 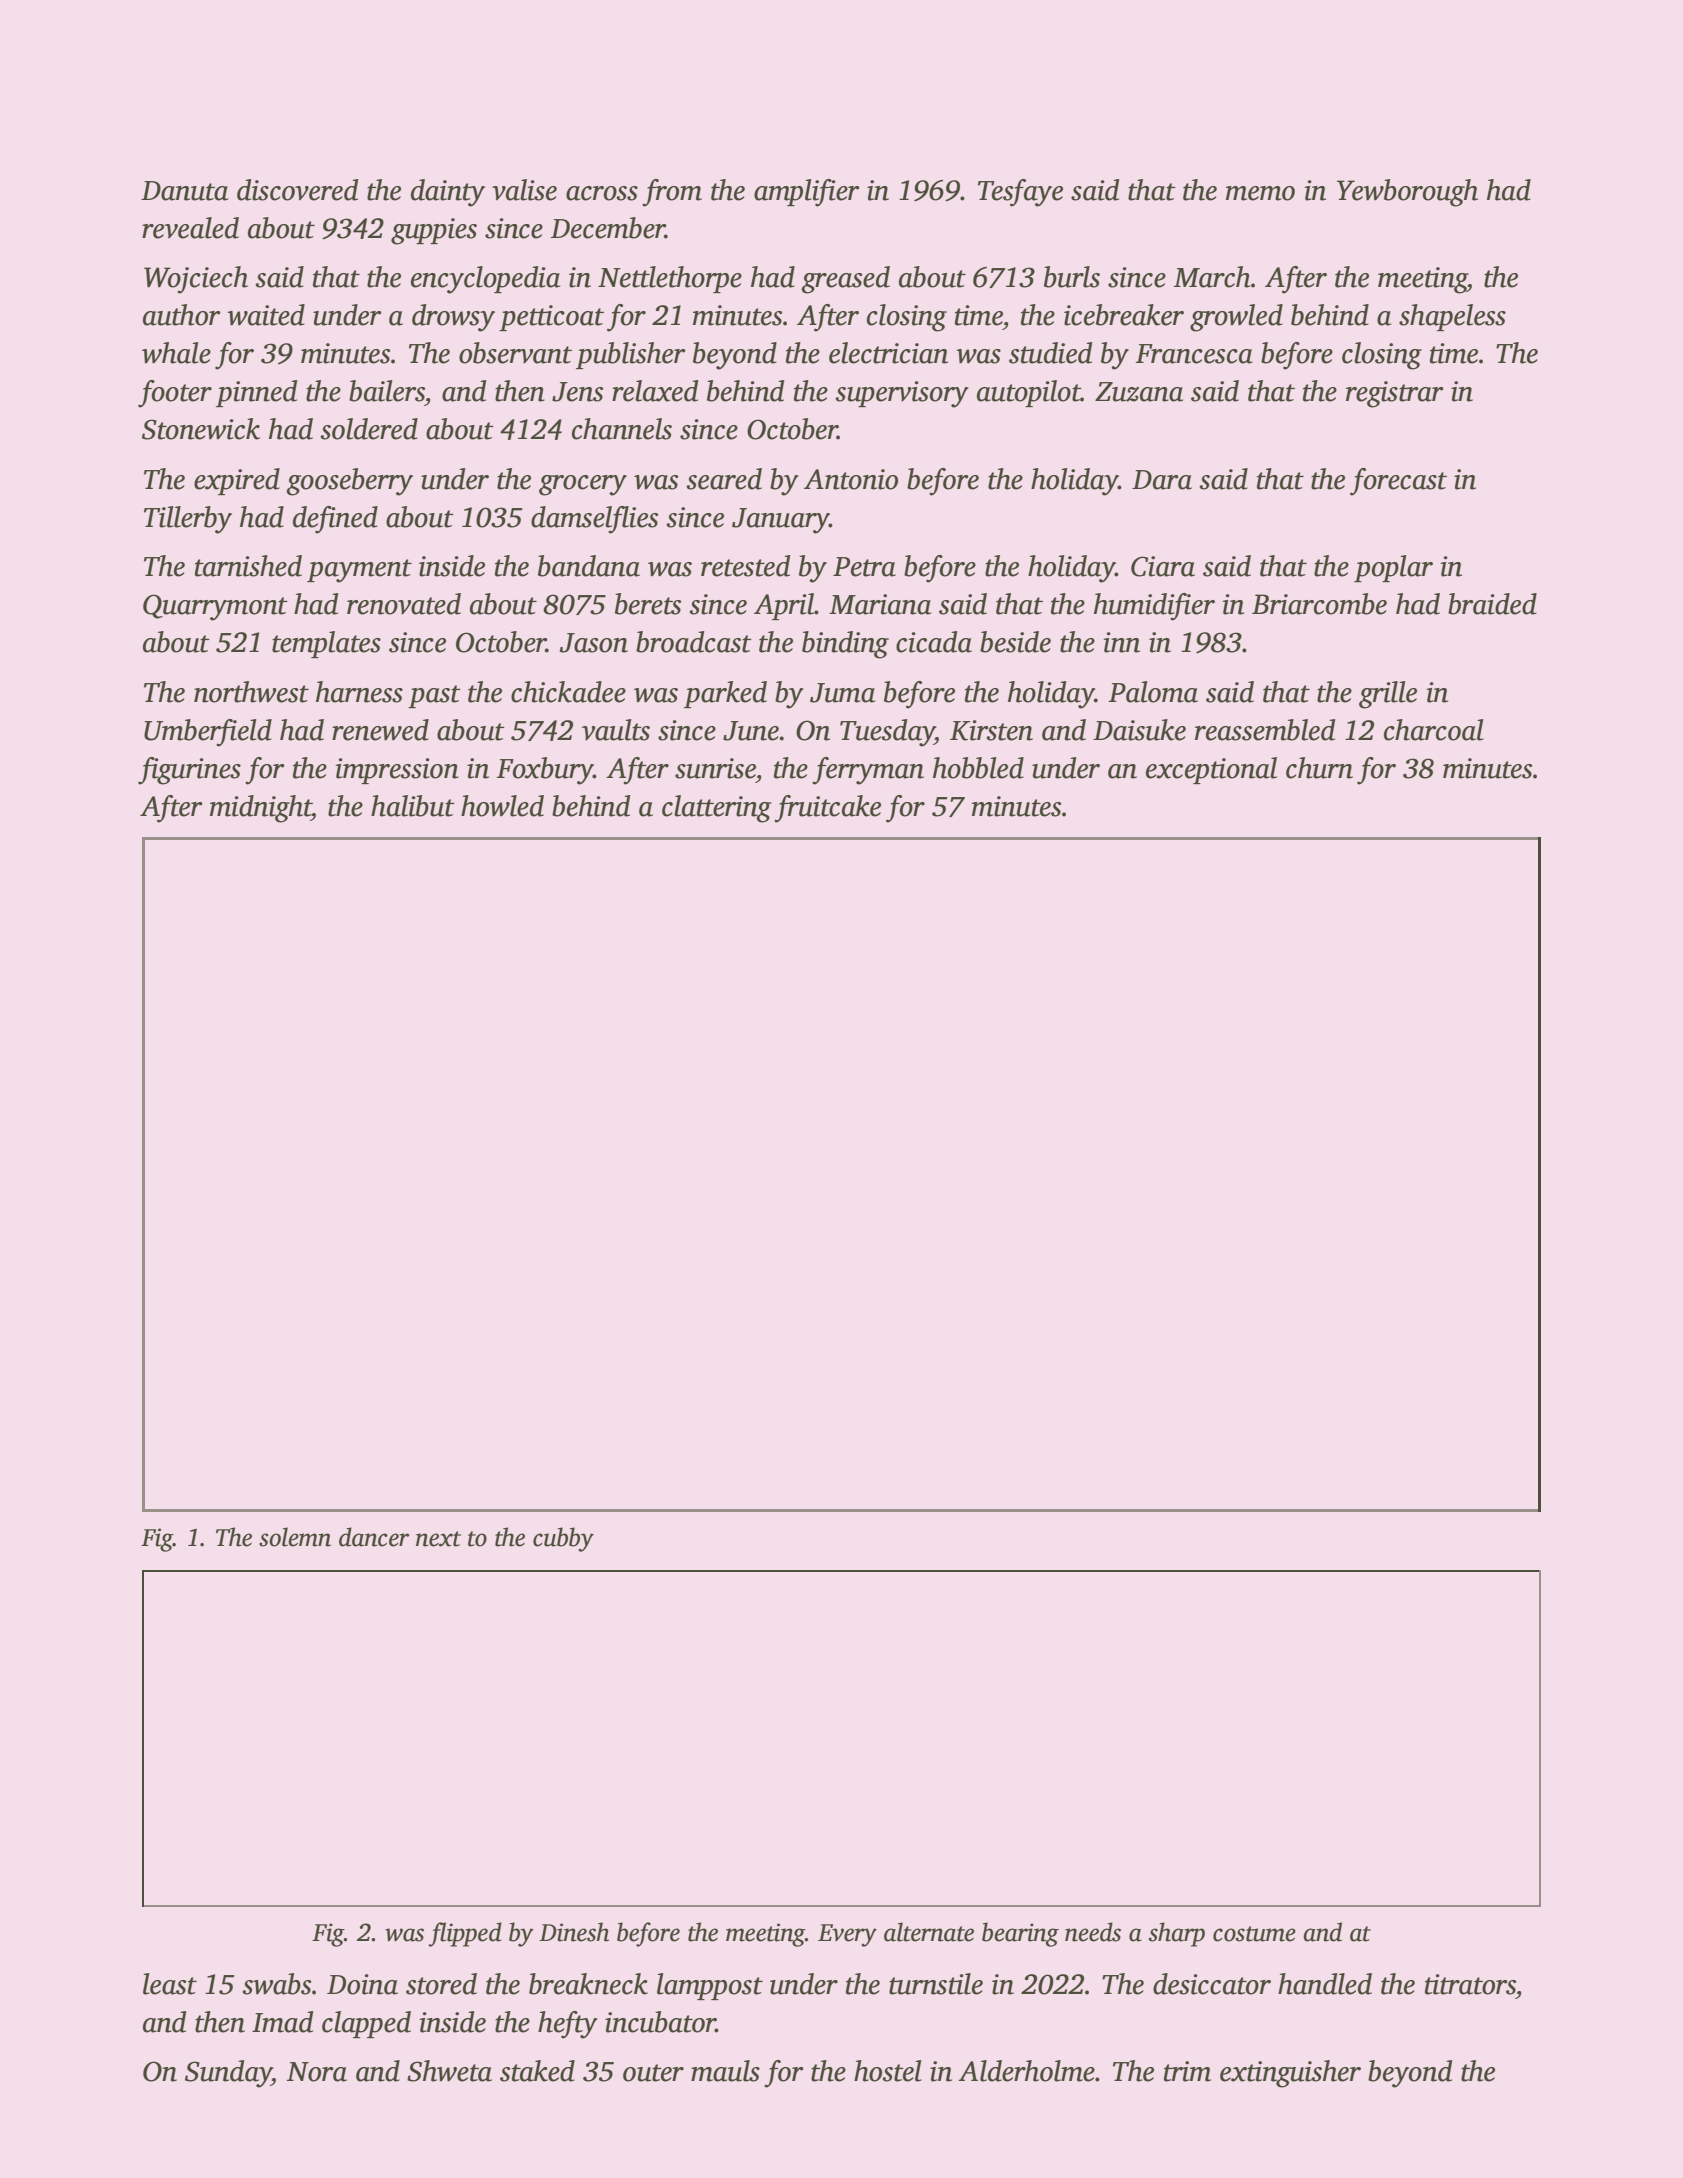 I want to click on guppies, so click(x=434, y=231).
